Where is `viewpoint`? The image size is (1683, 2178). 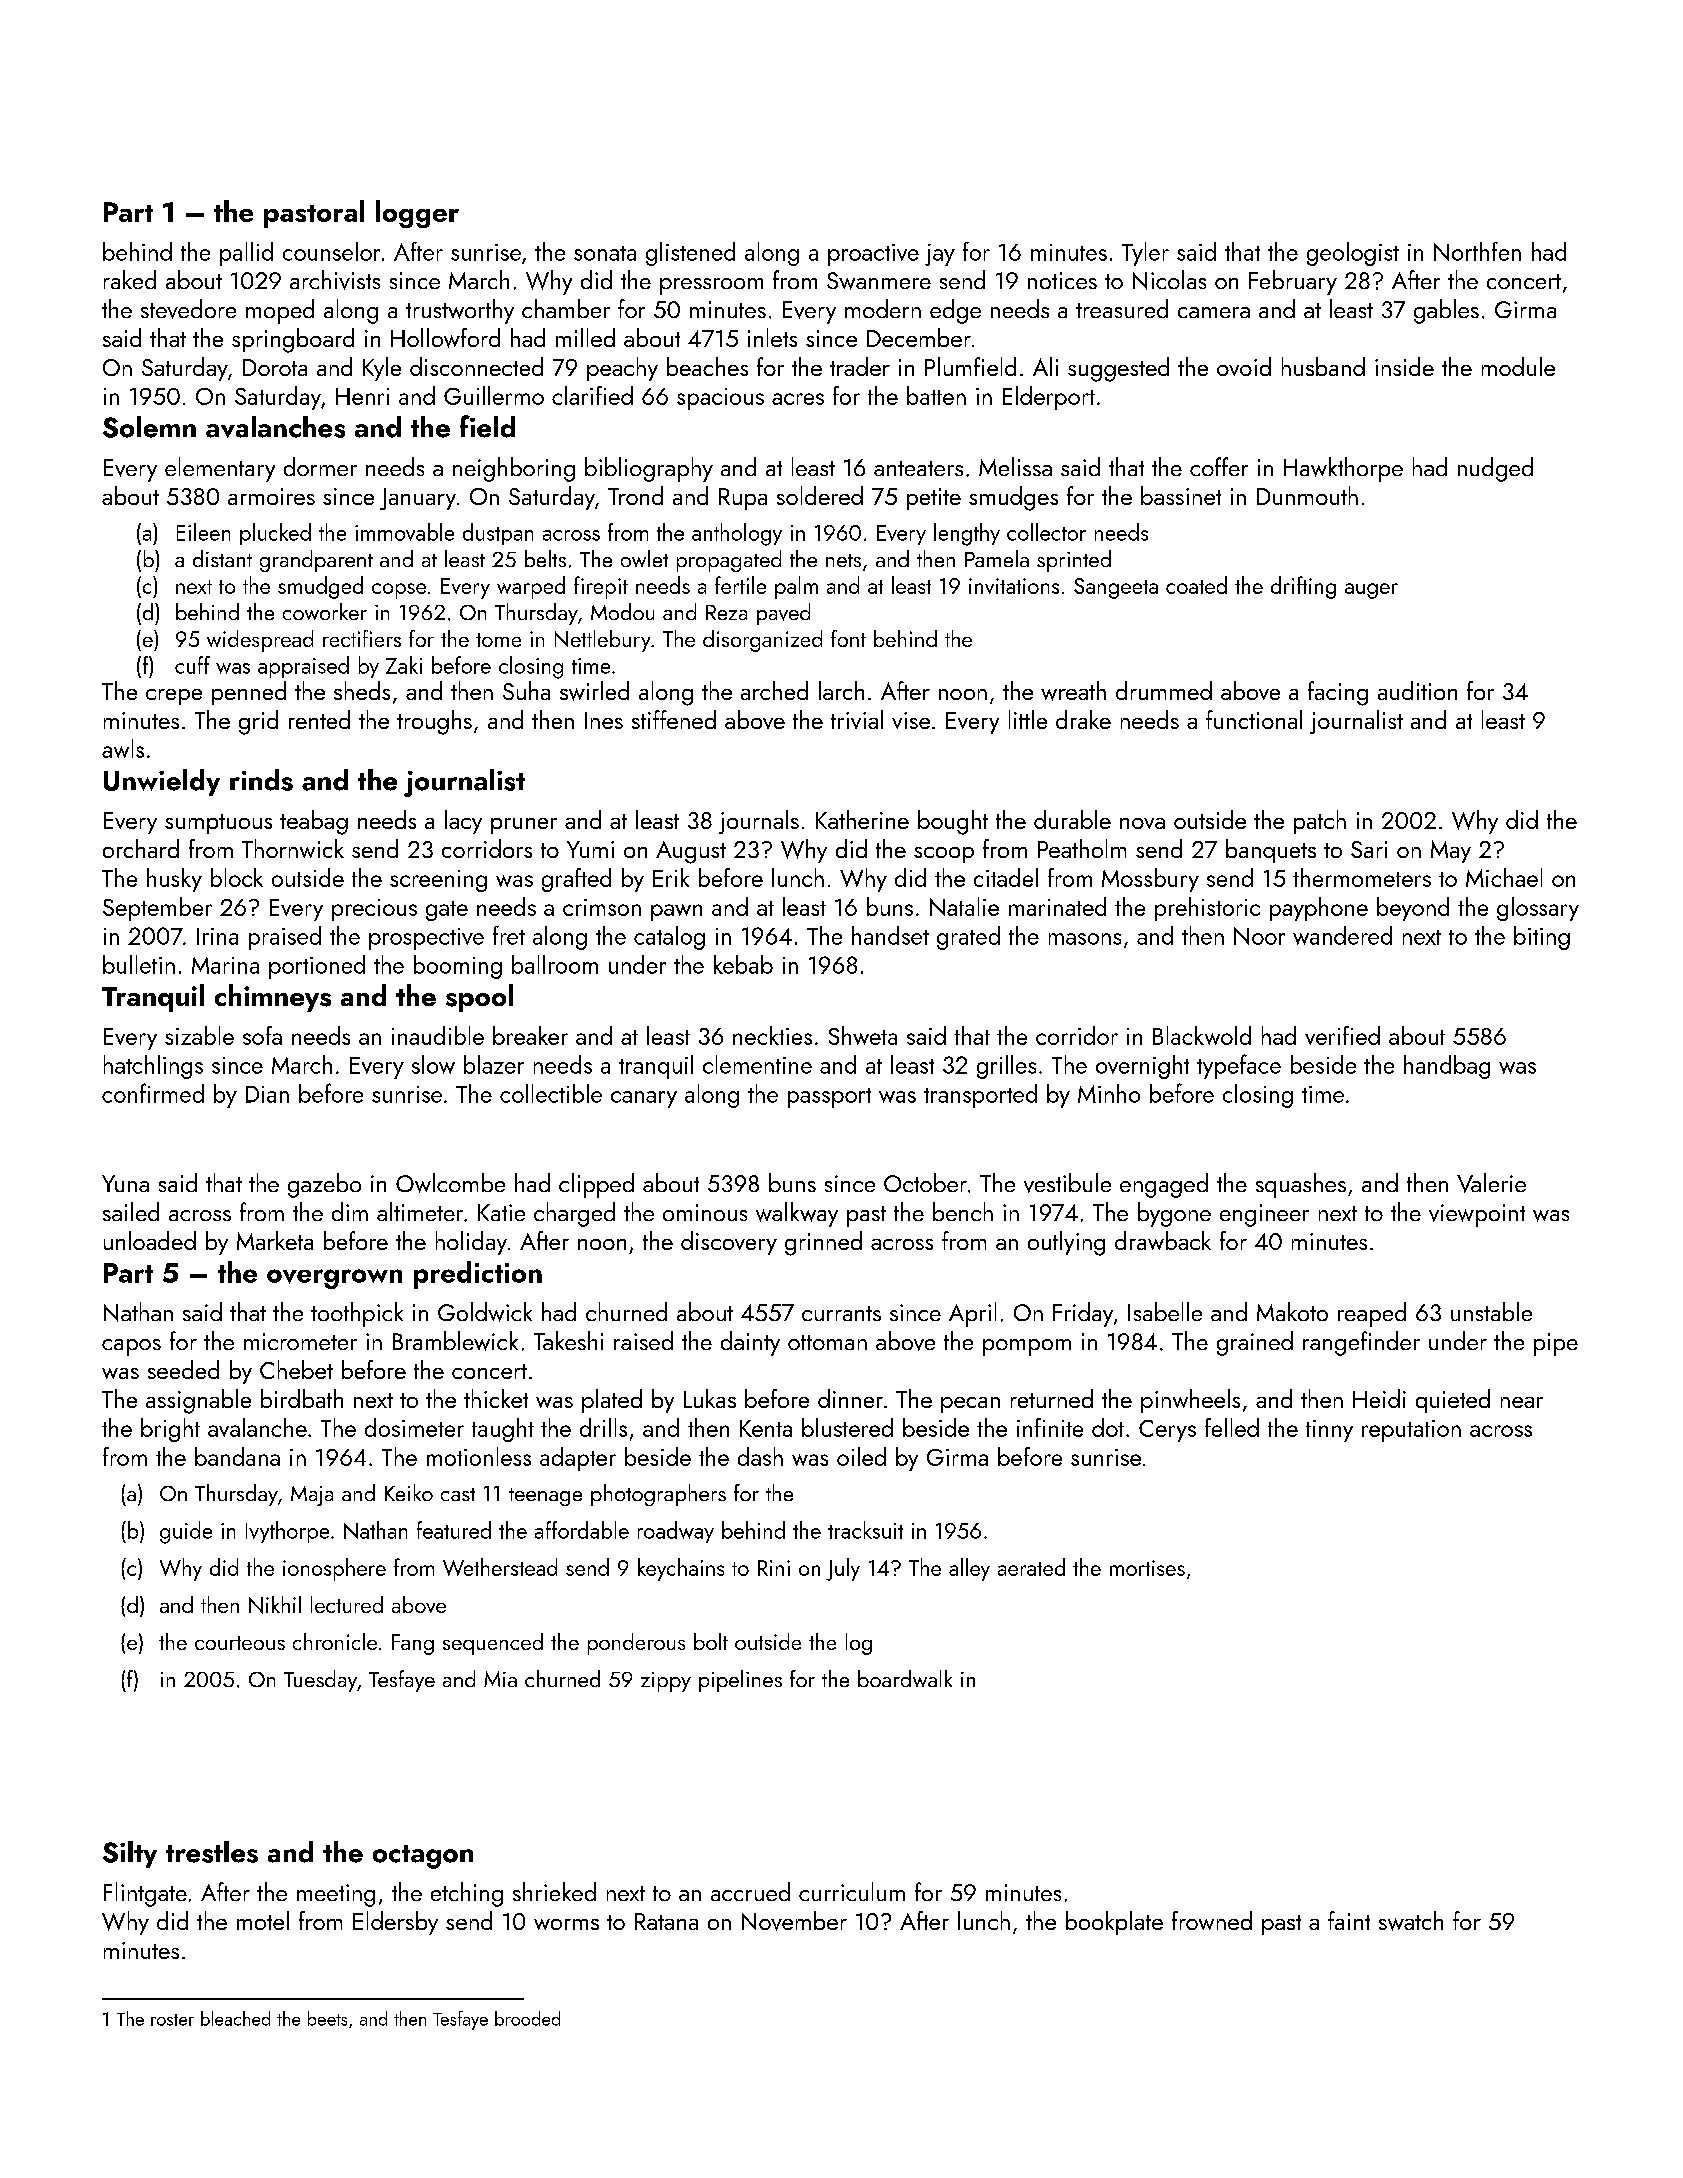
viewpoint is located at coordinates (1477, 1215).
